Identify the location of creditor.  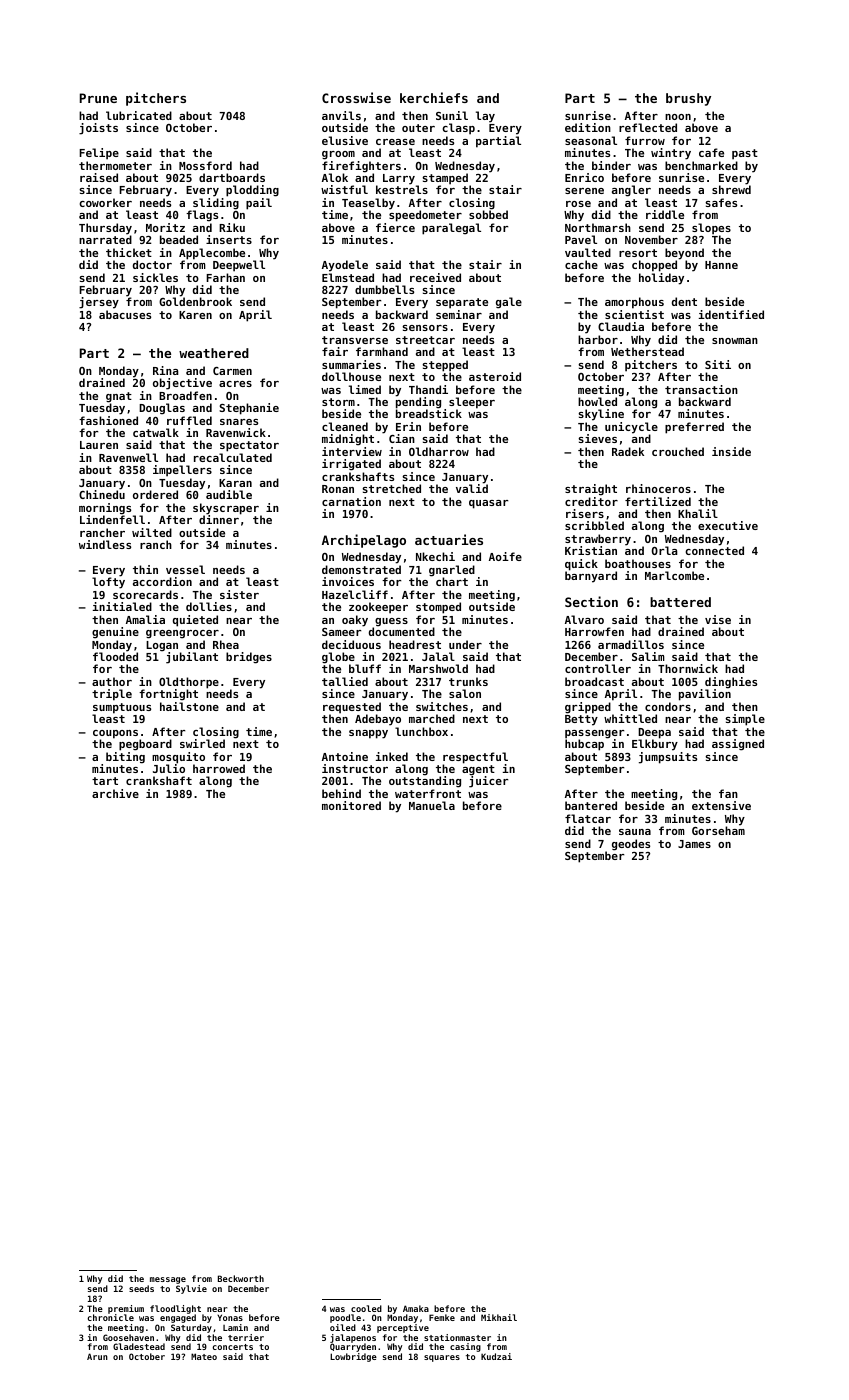
(591, 501).
